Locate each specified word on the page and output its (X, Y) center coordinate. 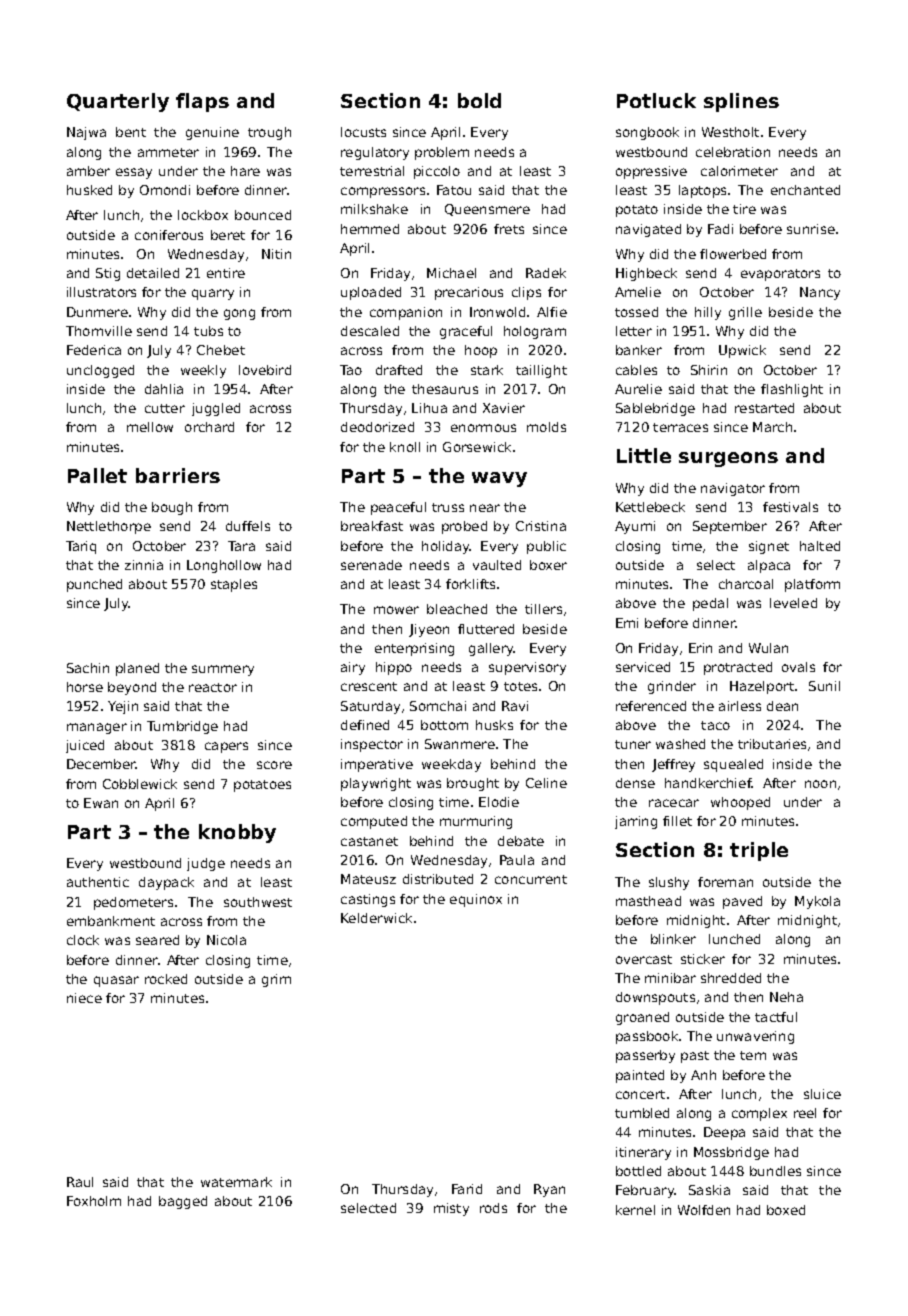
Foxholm (94, 1201)
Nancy (820, 293)
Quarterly (118, 102)
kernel (635, 1210)
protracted (738, 668)
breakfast (372, 526)
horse (85, 687)
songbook (647, 133)
